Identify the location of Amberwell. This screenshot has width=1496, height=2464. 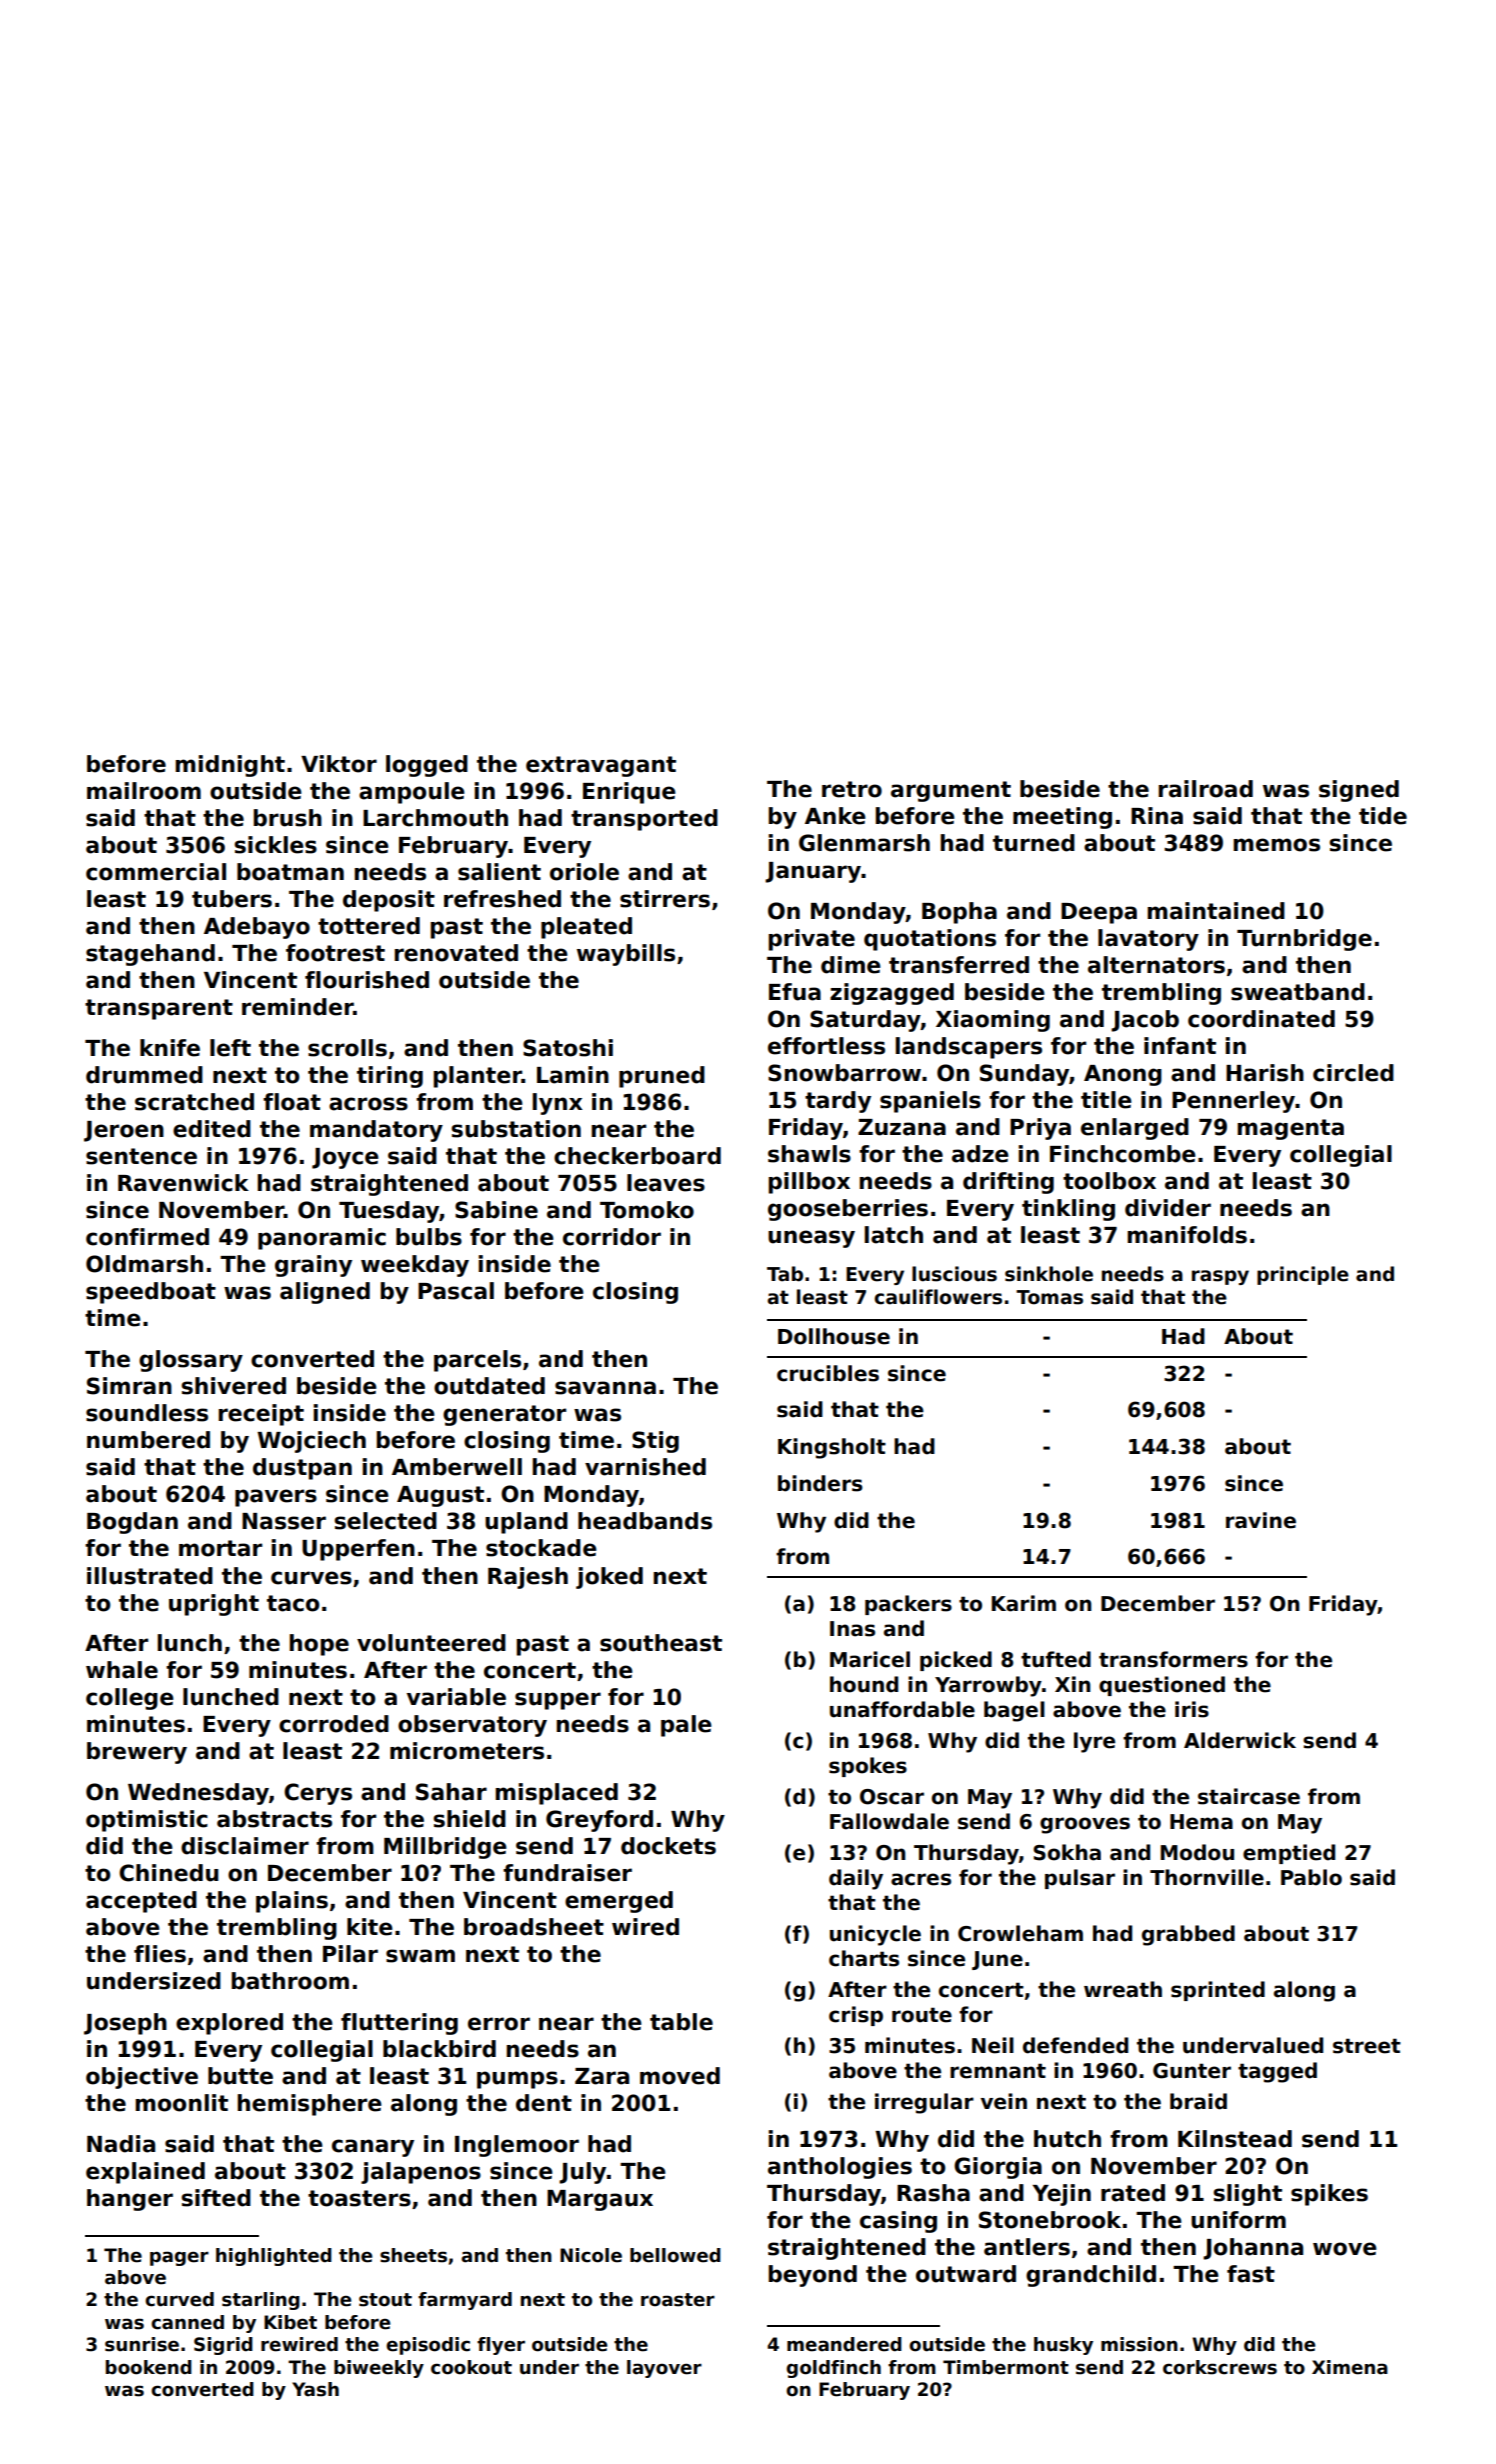
(457, 1467).
